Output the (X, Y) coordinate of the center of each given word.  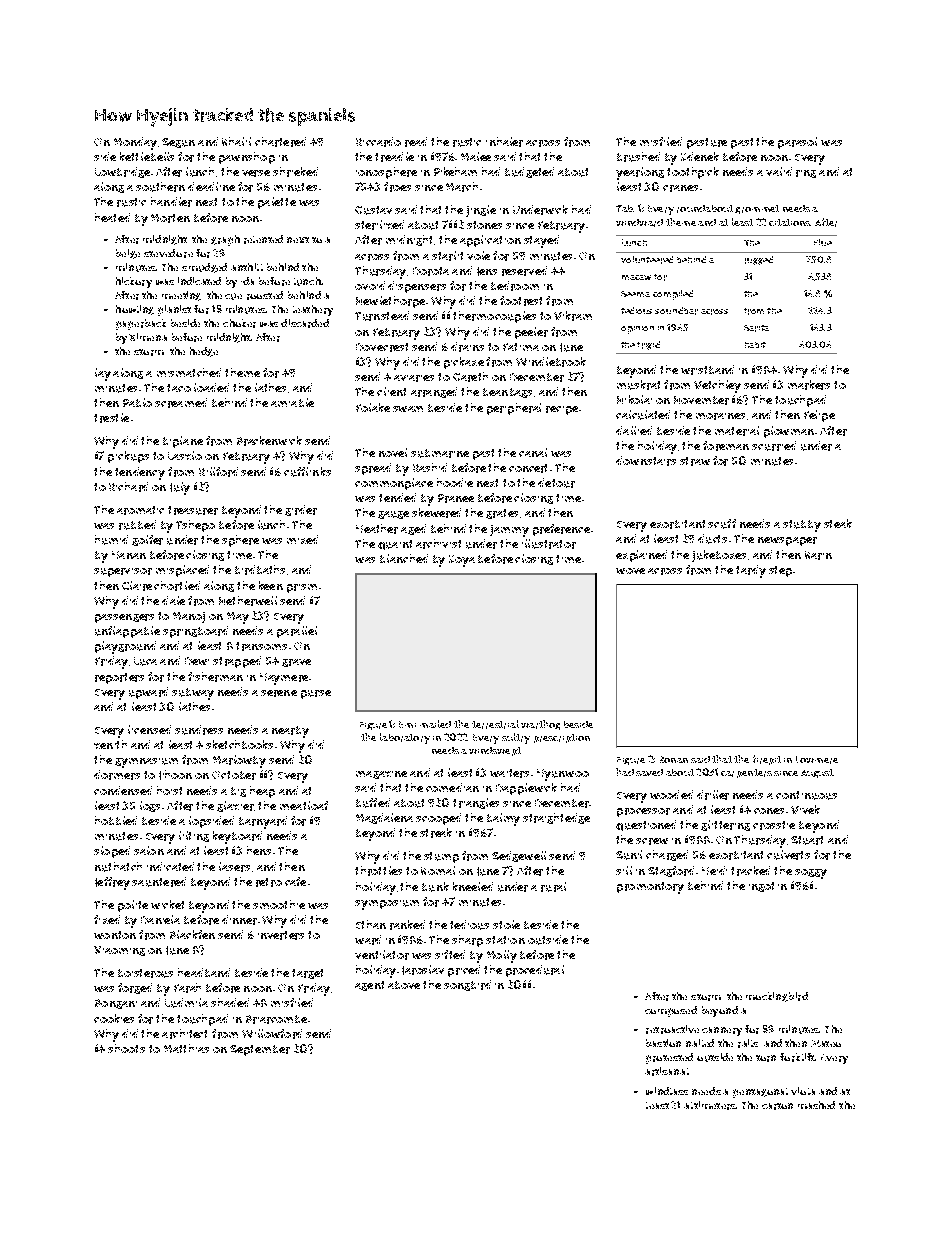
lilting (194, 836)
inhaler (504, 142)
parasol (797, 143)
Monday (135, 143)
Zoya (462, 561)
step (780, 571)
